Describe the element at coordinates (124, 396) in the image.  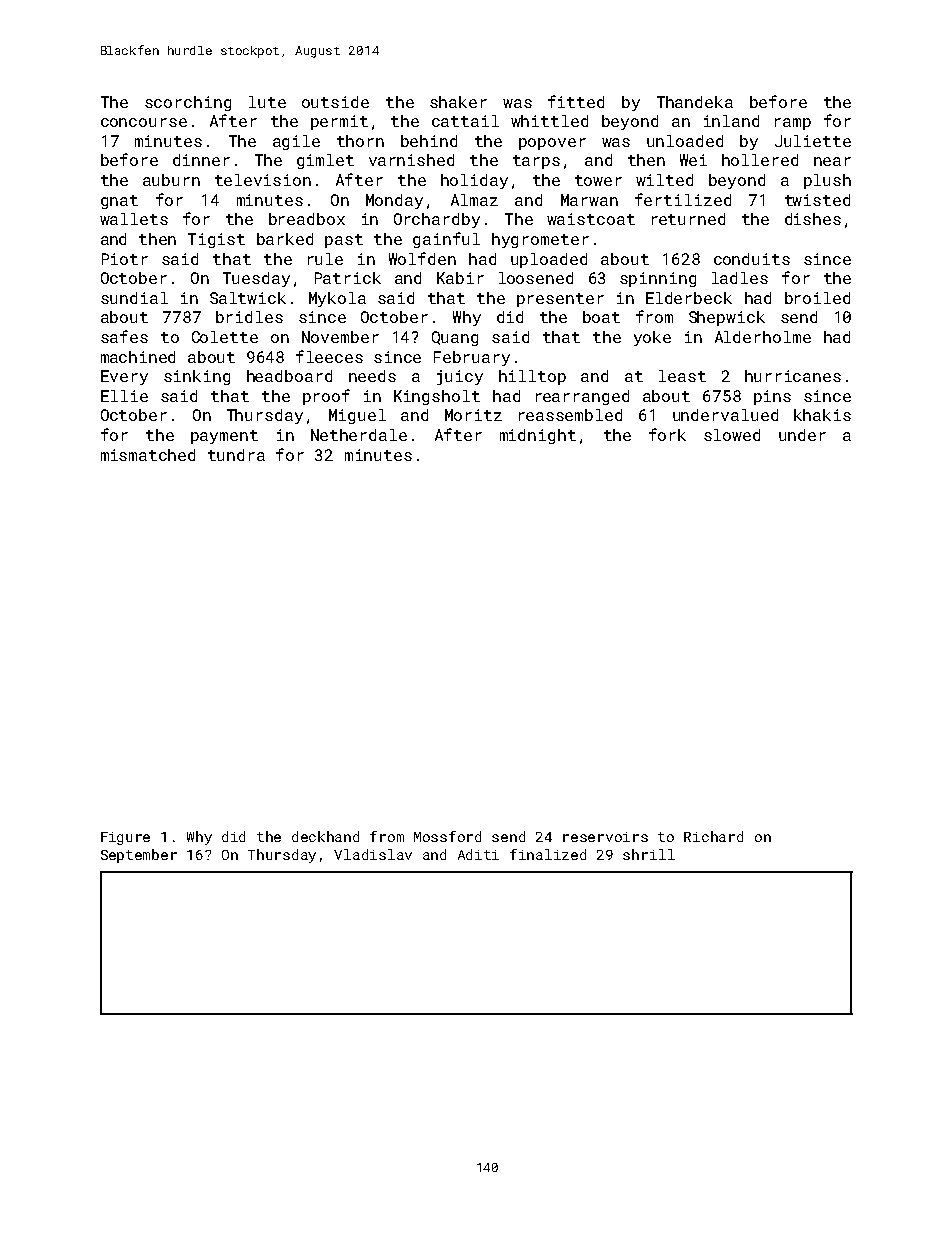
I see `Ellie` at that location.
